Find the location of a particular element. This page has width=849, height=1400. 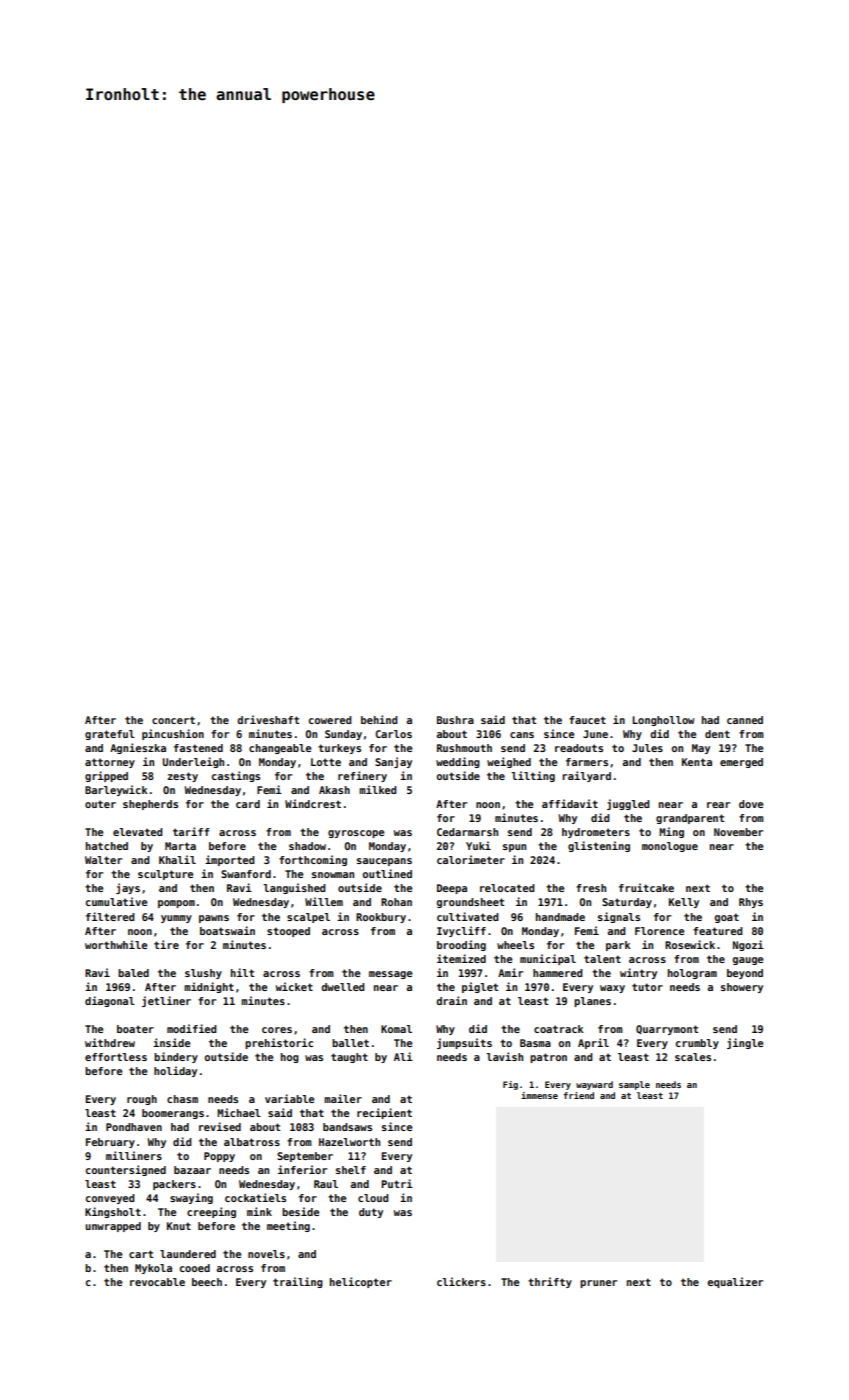

spun is located at coordinates (514, 848).
